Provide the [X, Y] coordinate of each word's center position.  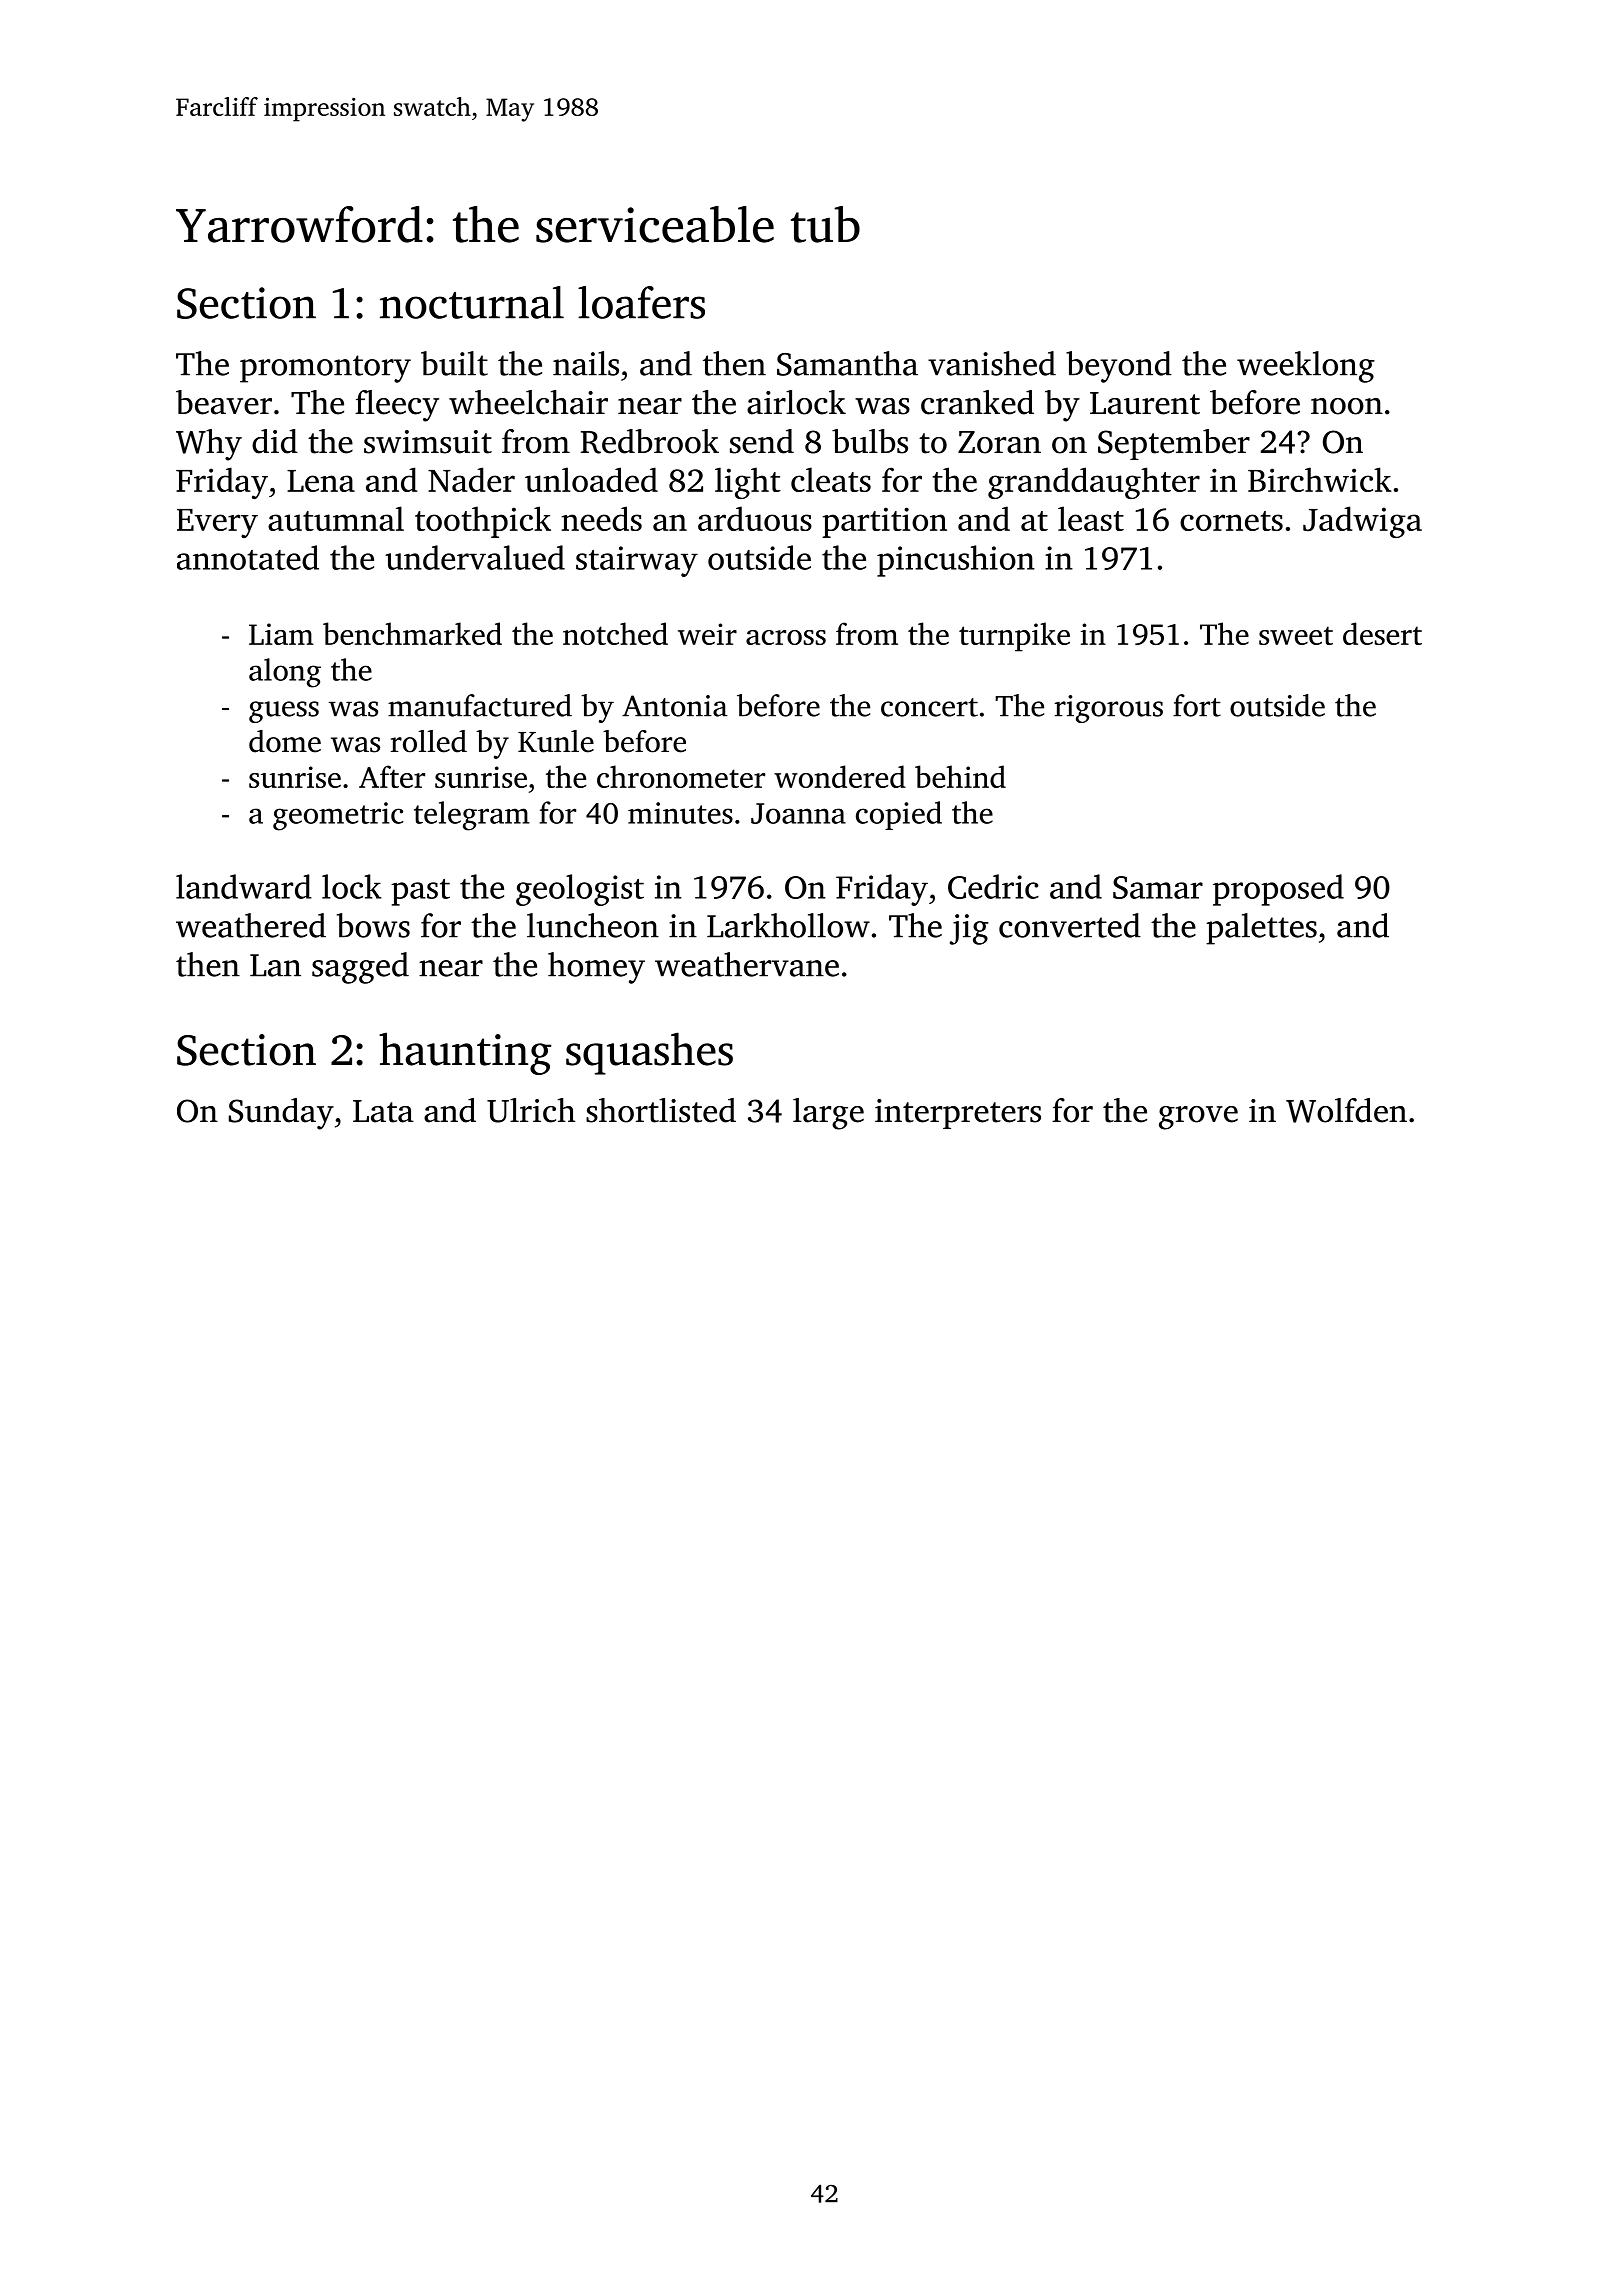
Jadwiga [1362, 522]
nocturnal [472, 302]
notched [615, 633]
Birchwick [1320, 479]
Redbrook [650, 441]
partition [884, 522]
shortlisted [661, 1110]
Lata [383, 1111]
